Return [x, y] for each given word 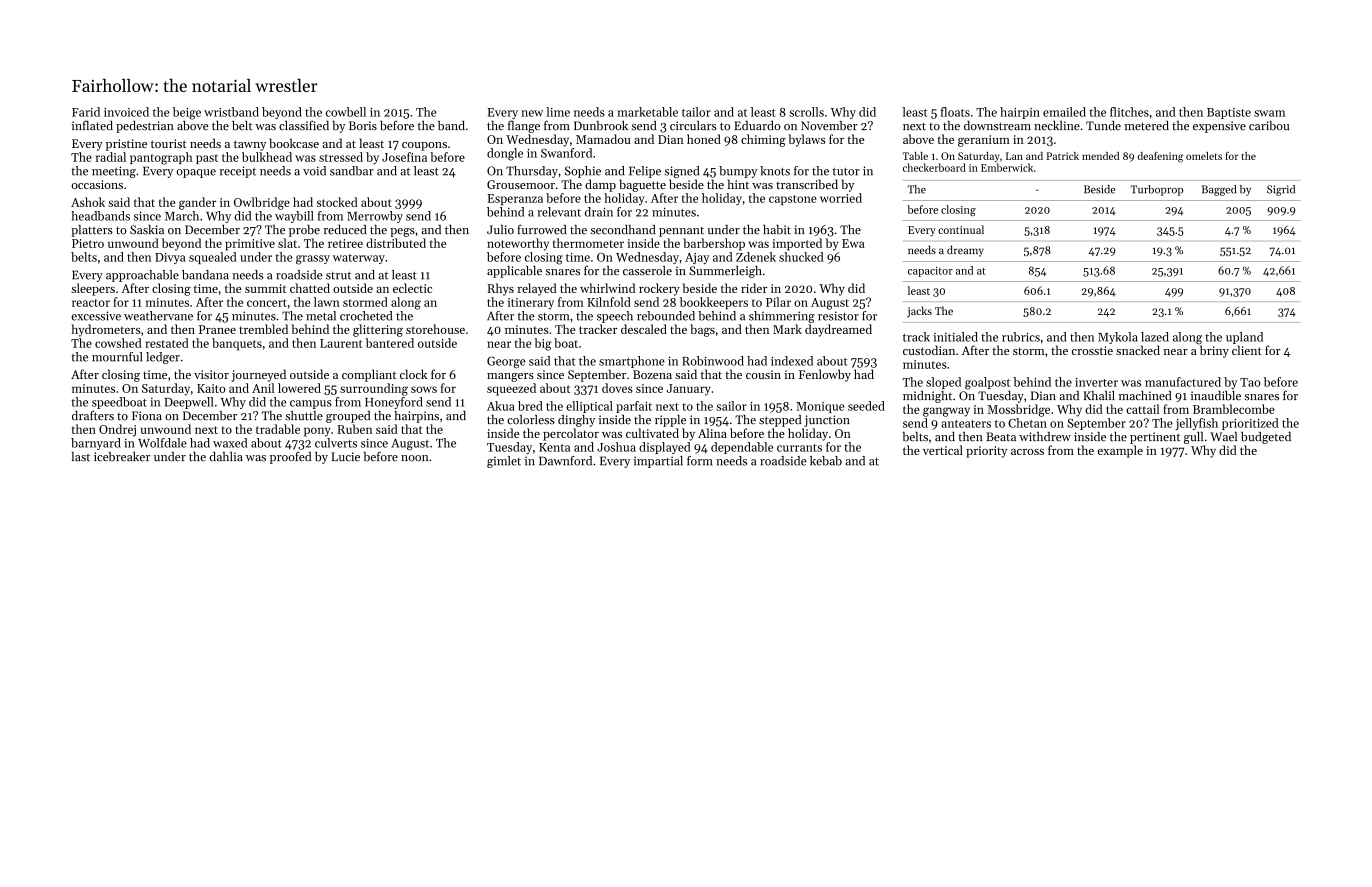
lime [558, 112]
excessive [96, 316]
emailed [1064, 112]
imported [797, 244]
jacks [919, 312]
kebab [826, 461]
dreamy [965, 251]
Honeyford [394, 403]
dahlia [226, 457]
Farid [86, 112]
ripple [670, 421]
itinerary [531, 304]
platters [92, 231]
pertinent [1155, 438]
